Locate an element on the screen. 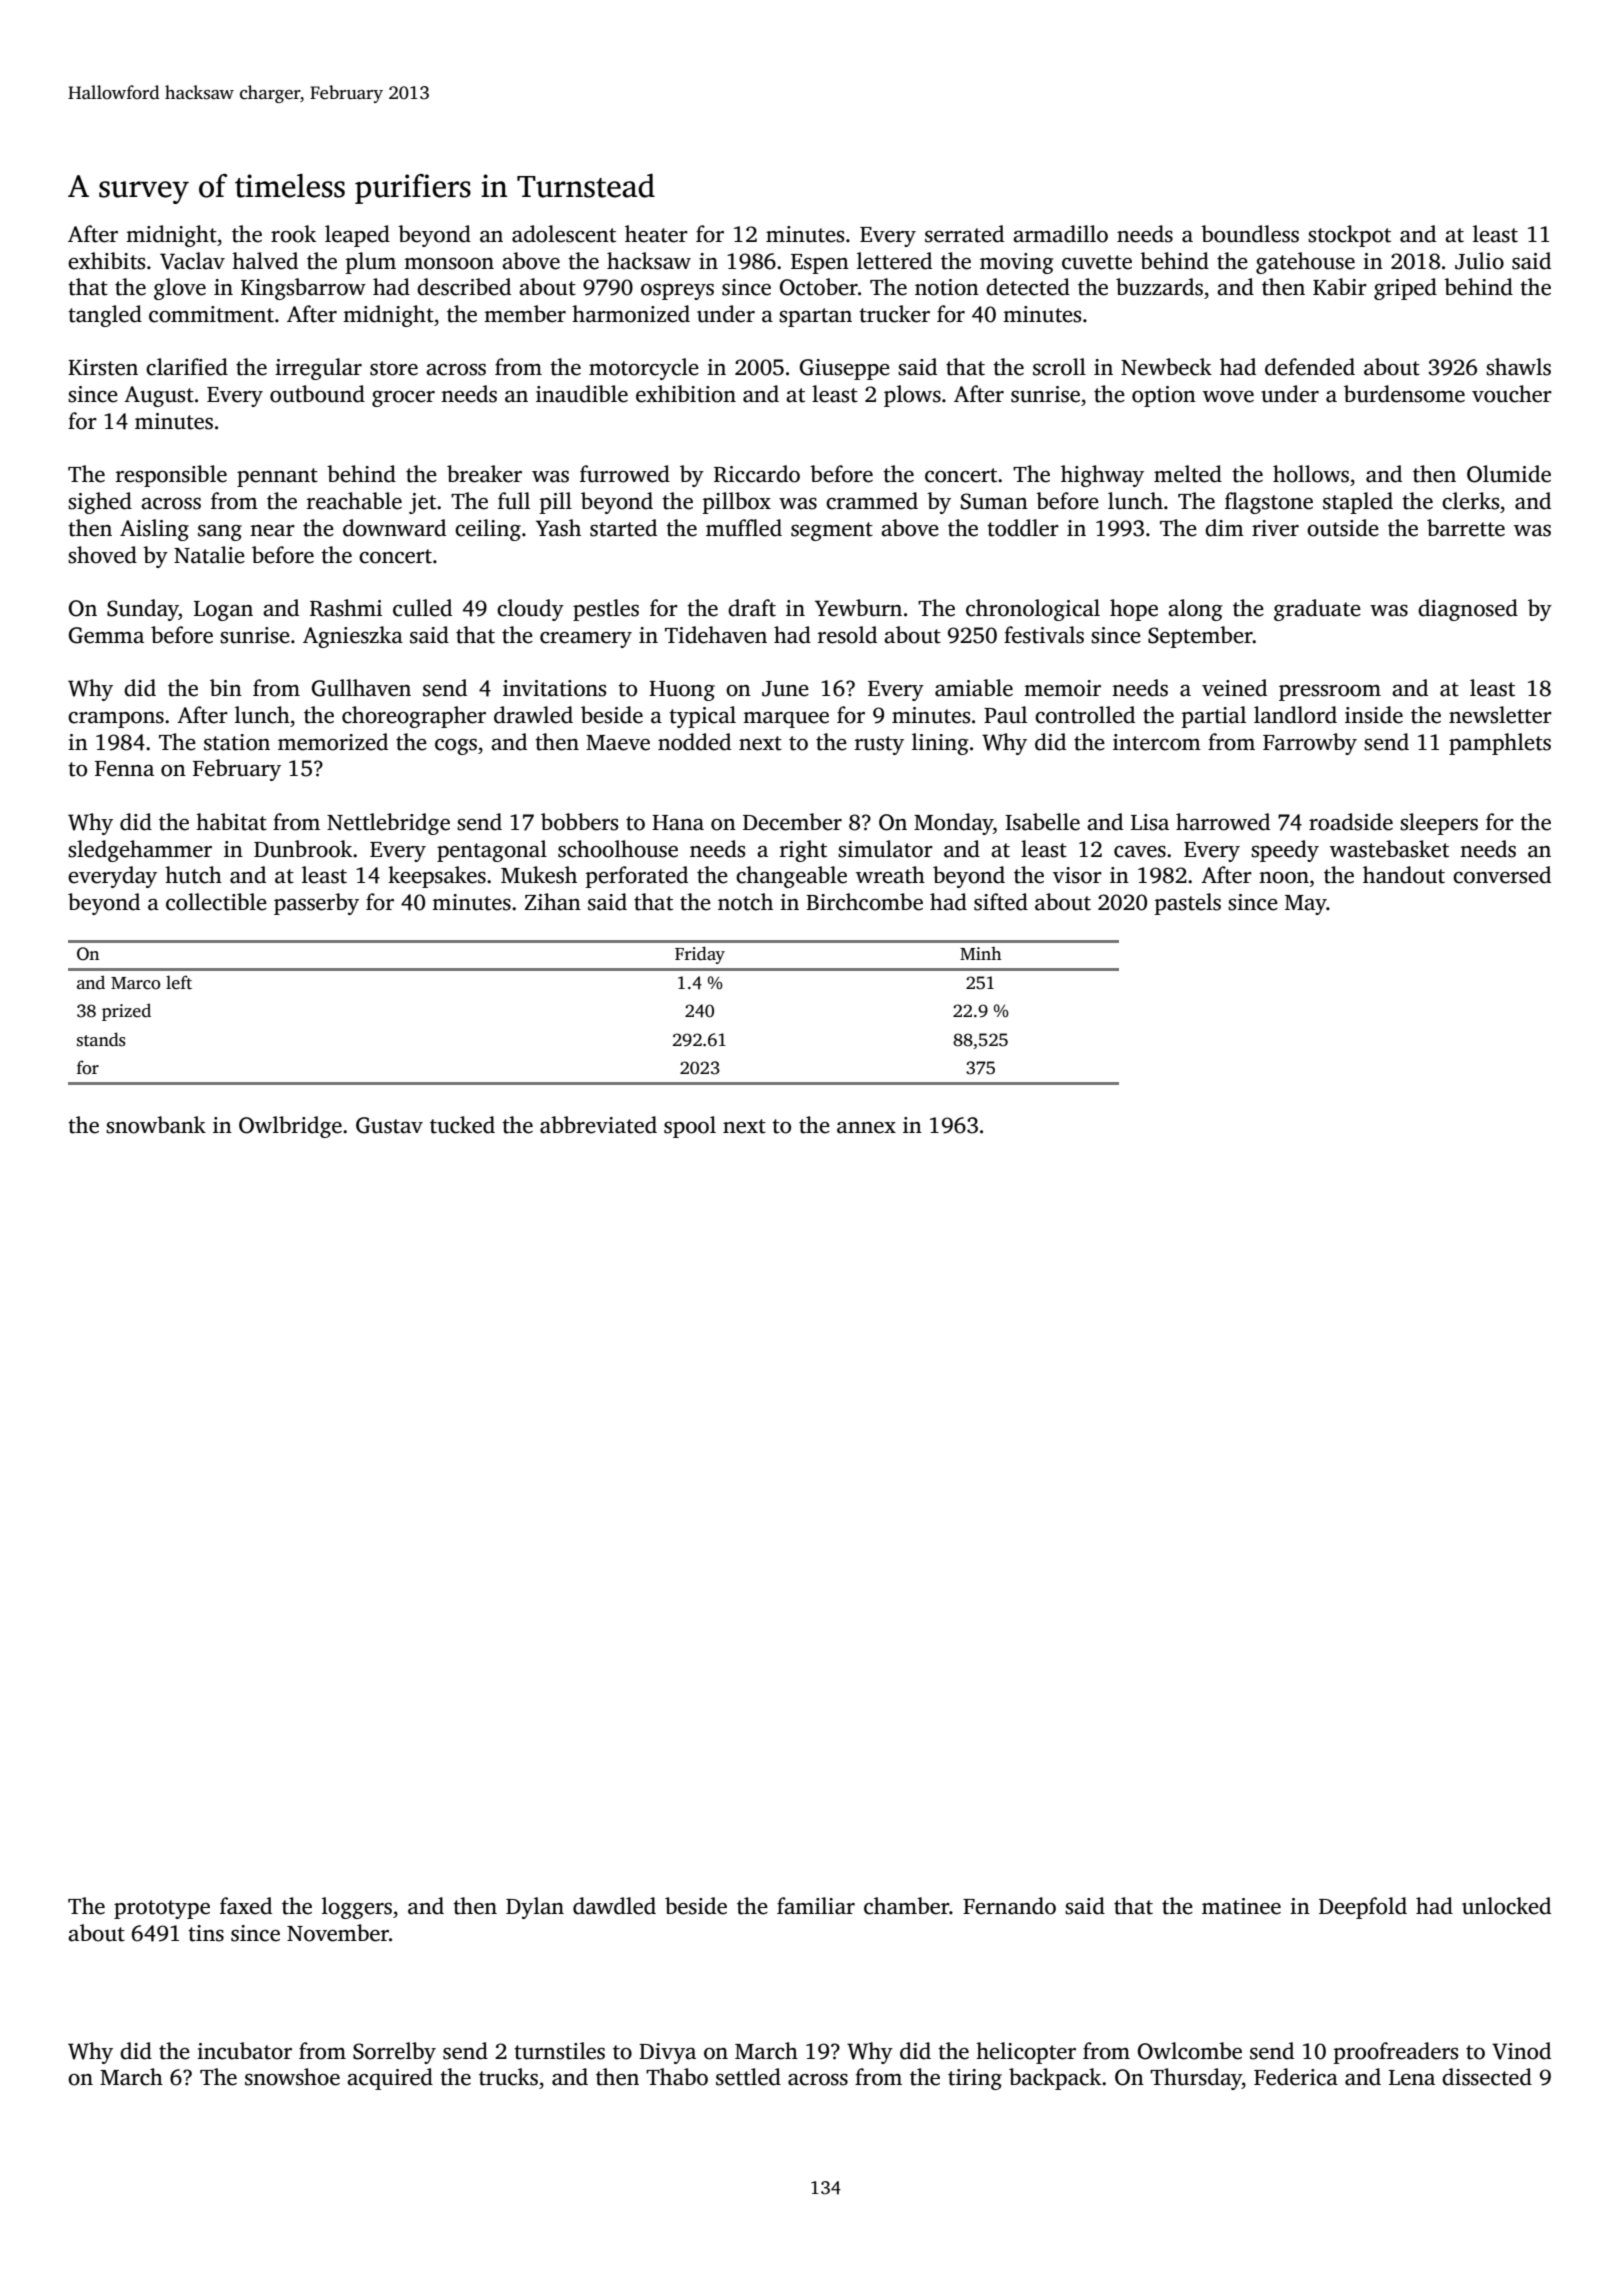  keepsakes is located at coordinates (437, 877).
